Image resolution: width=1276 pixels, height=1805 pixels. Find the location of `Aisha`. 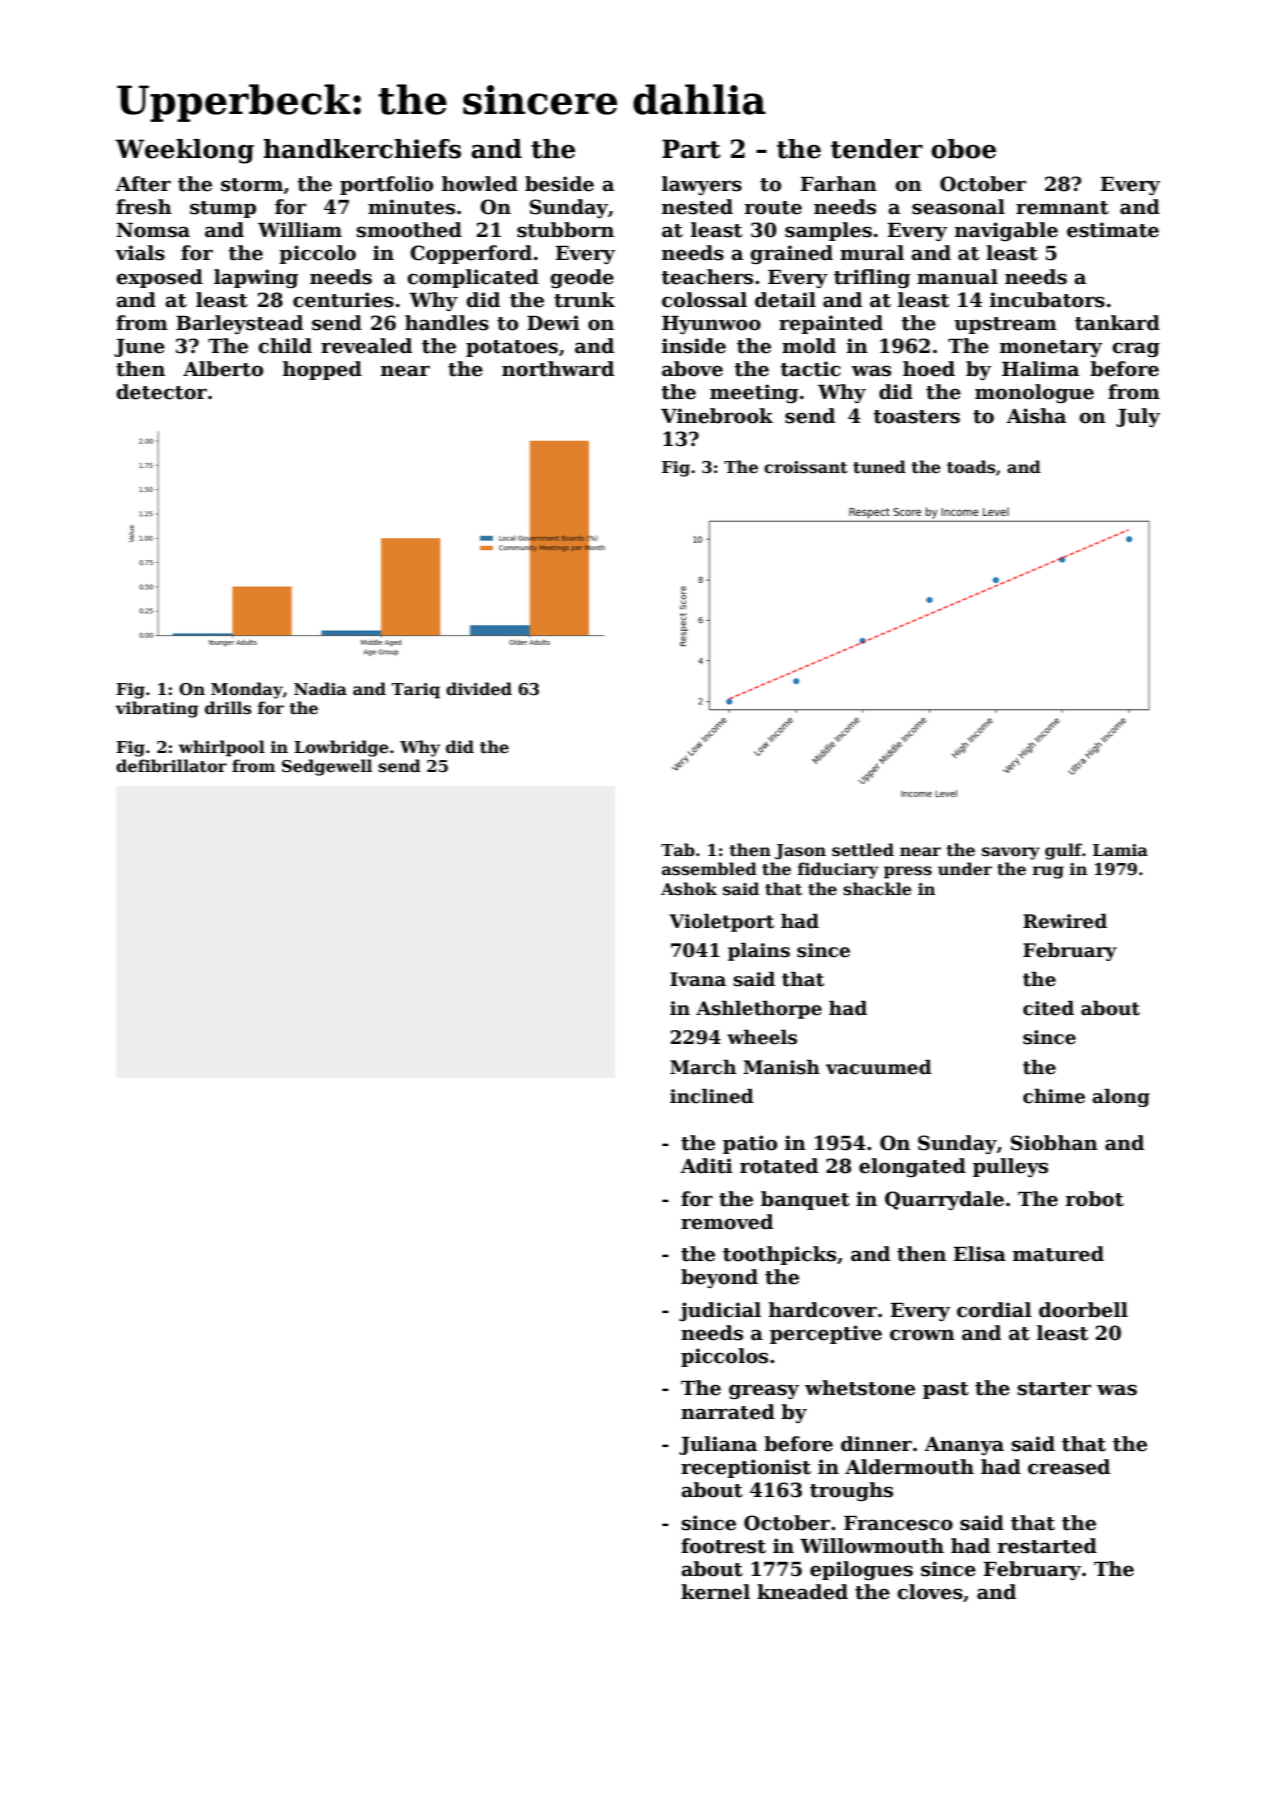

Aisha is located at coordinates (1036, 416).
